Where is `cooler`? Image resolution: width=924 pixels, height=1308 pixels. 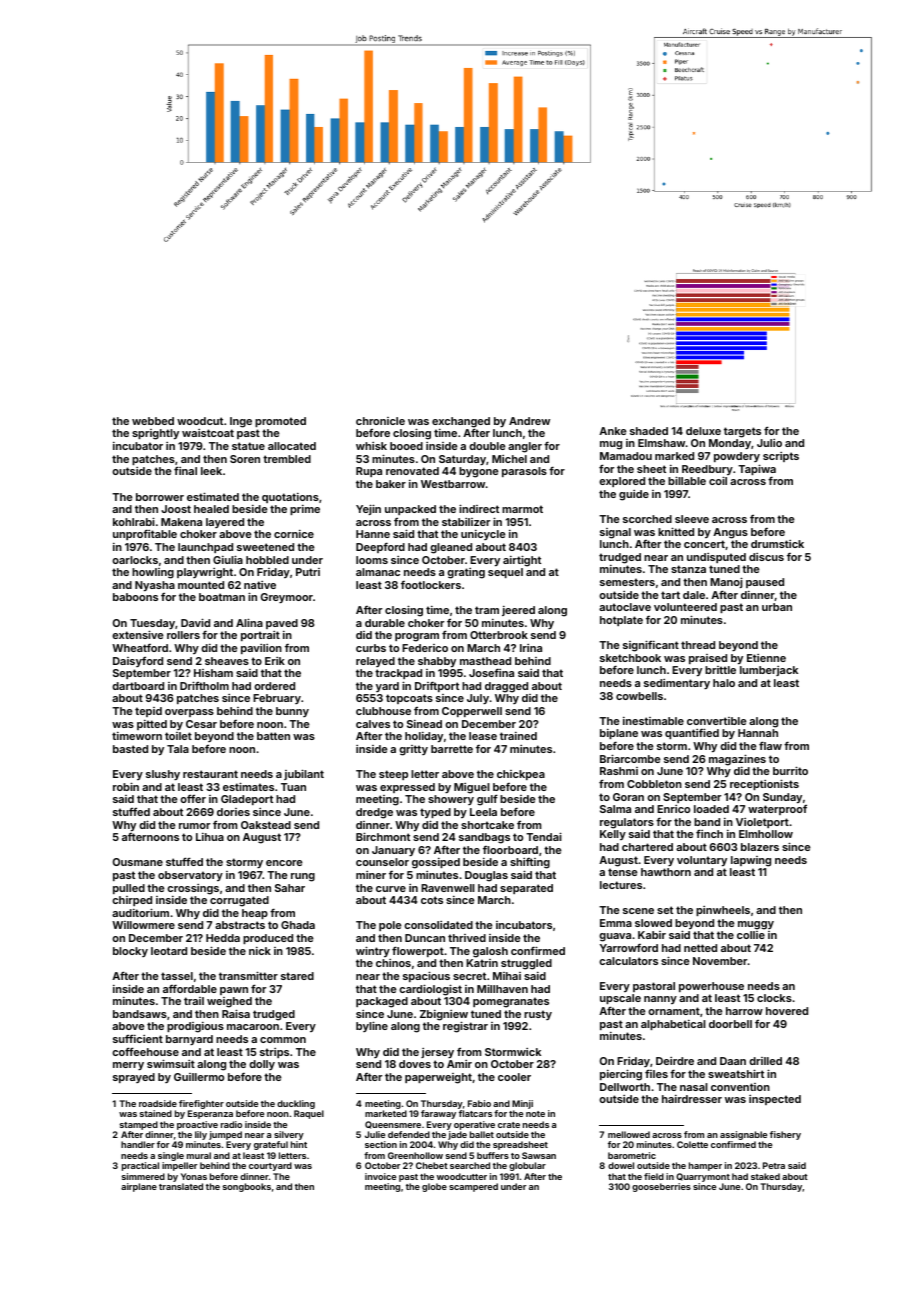 cooler is located at coordinates (514, 1077).
